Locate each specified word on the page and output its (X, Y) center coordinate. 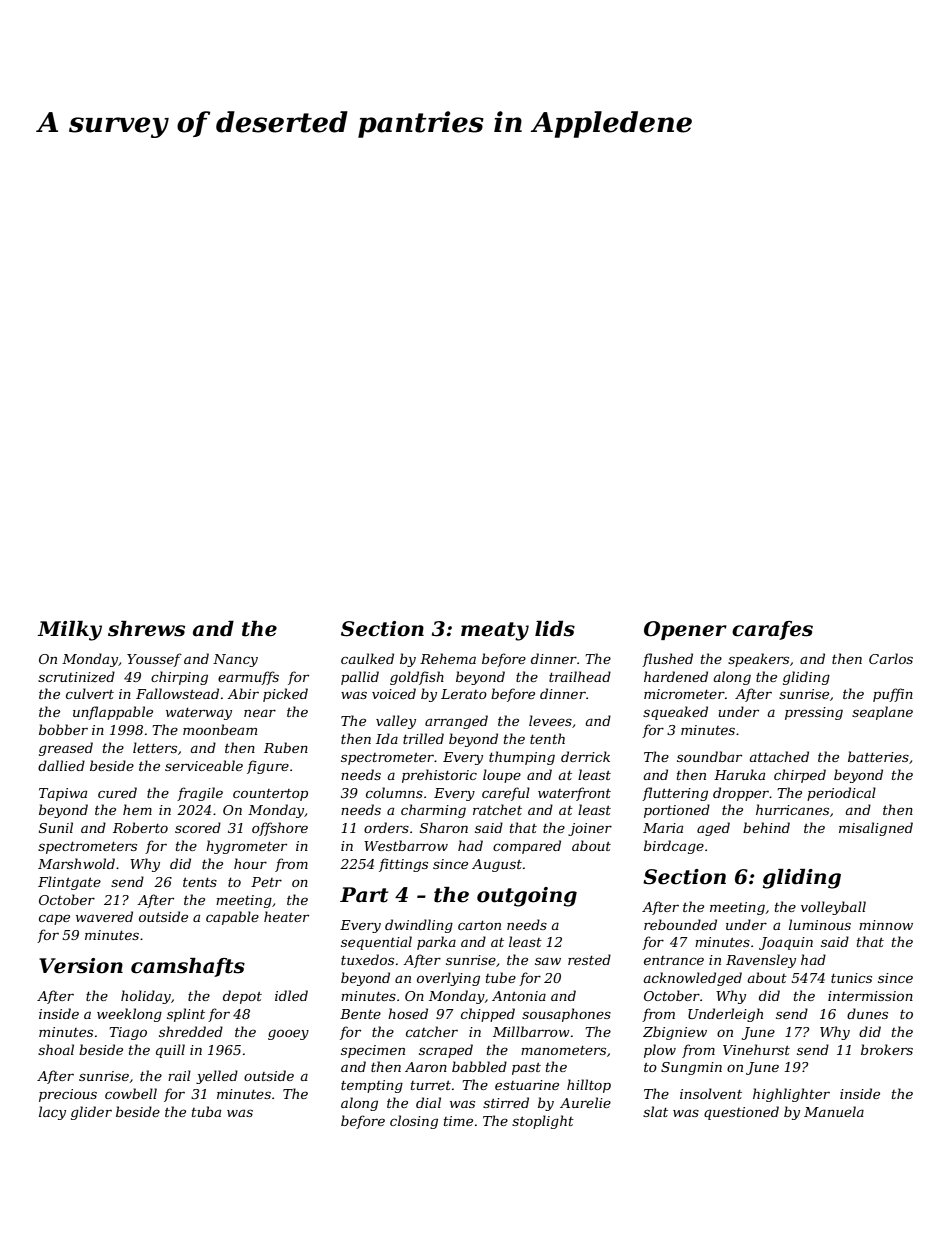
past (526, 1069)
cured (117, 792)
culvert (90, 693)
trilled (423, 738)
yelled (217, 1077)
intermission (870, 996)
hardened (676, 676)
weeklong (129, 1015)
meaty (495, 631)
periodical (841, 794)
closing (414, 1122)
